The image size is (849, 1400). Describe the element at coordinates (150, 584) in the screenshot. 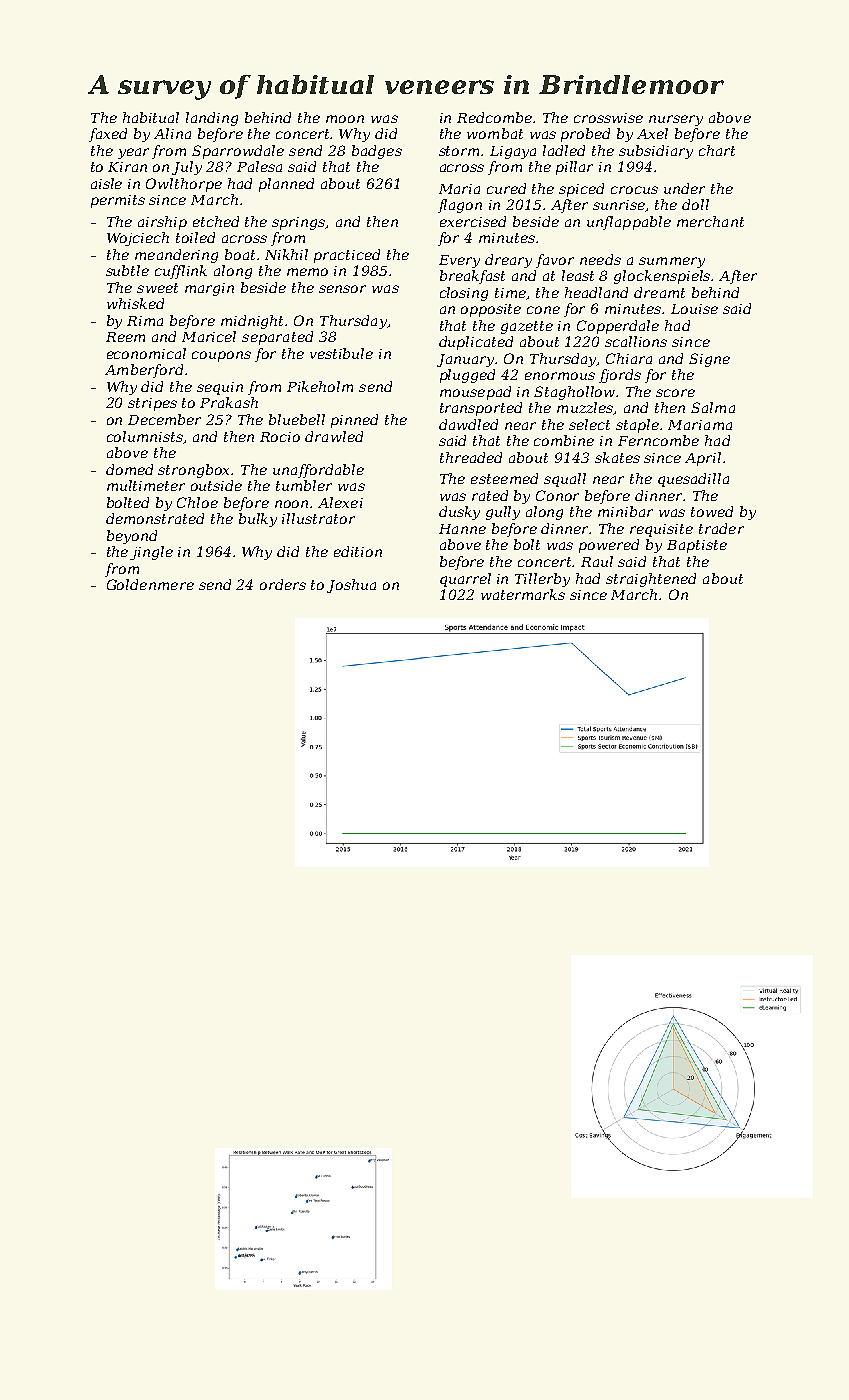

I see `Goldenmere` at that location.
